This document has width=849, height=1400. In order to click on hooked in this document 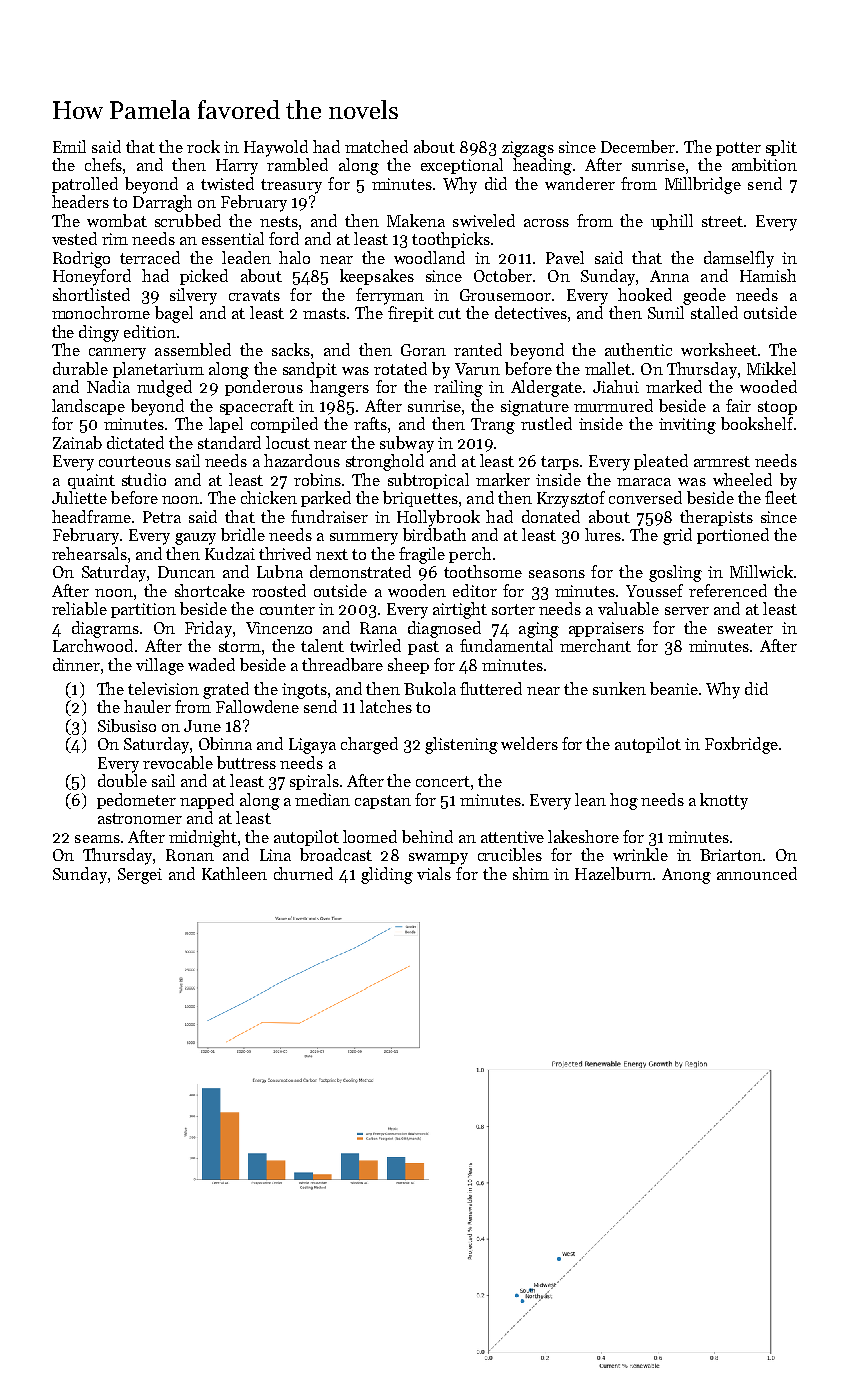, I will do `click(645, 294)`.
